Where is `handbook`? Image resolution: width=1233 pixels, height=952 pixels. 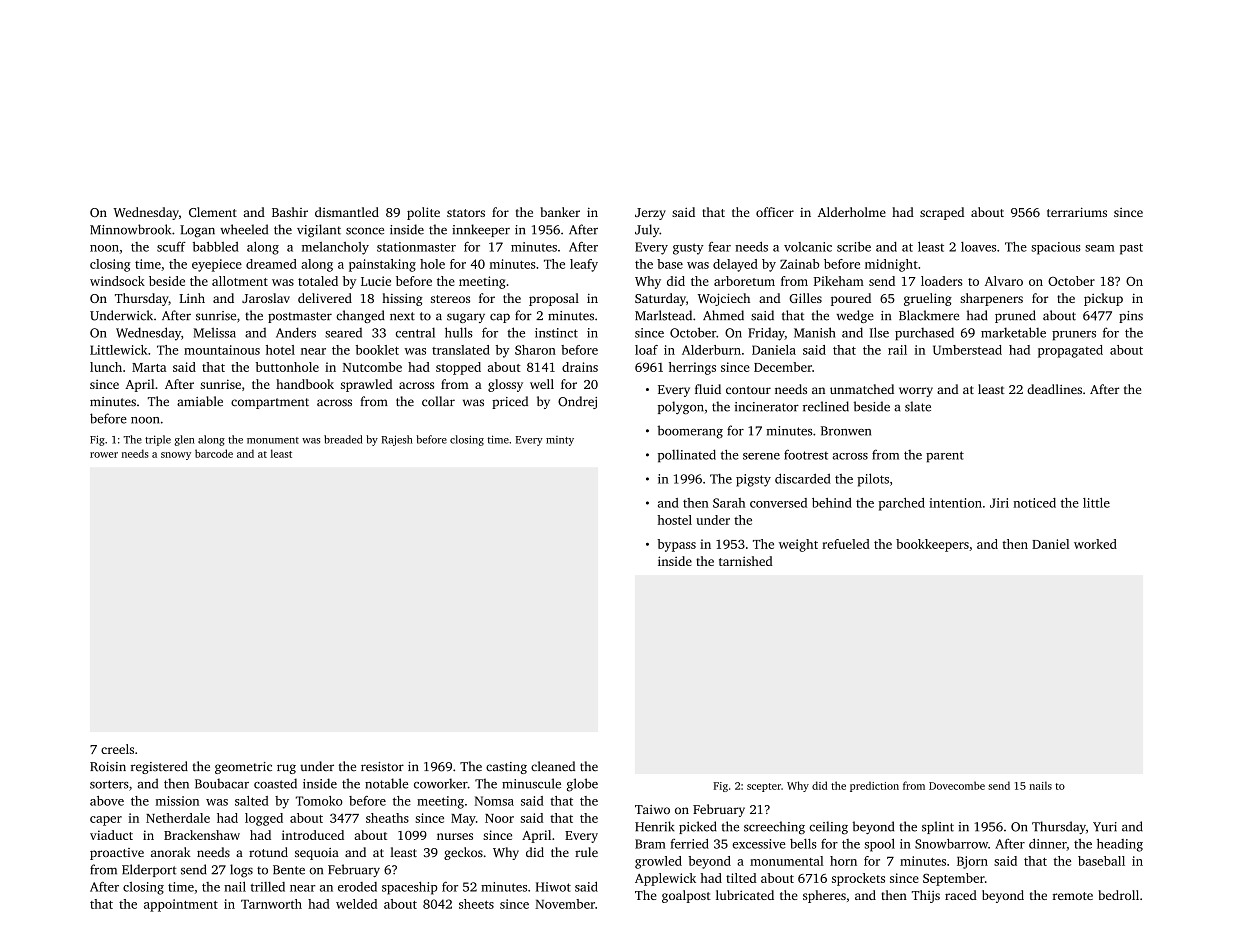 handbook is located at coordinates (305, 384).
